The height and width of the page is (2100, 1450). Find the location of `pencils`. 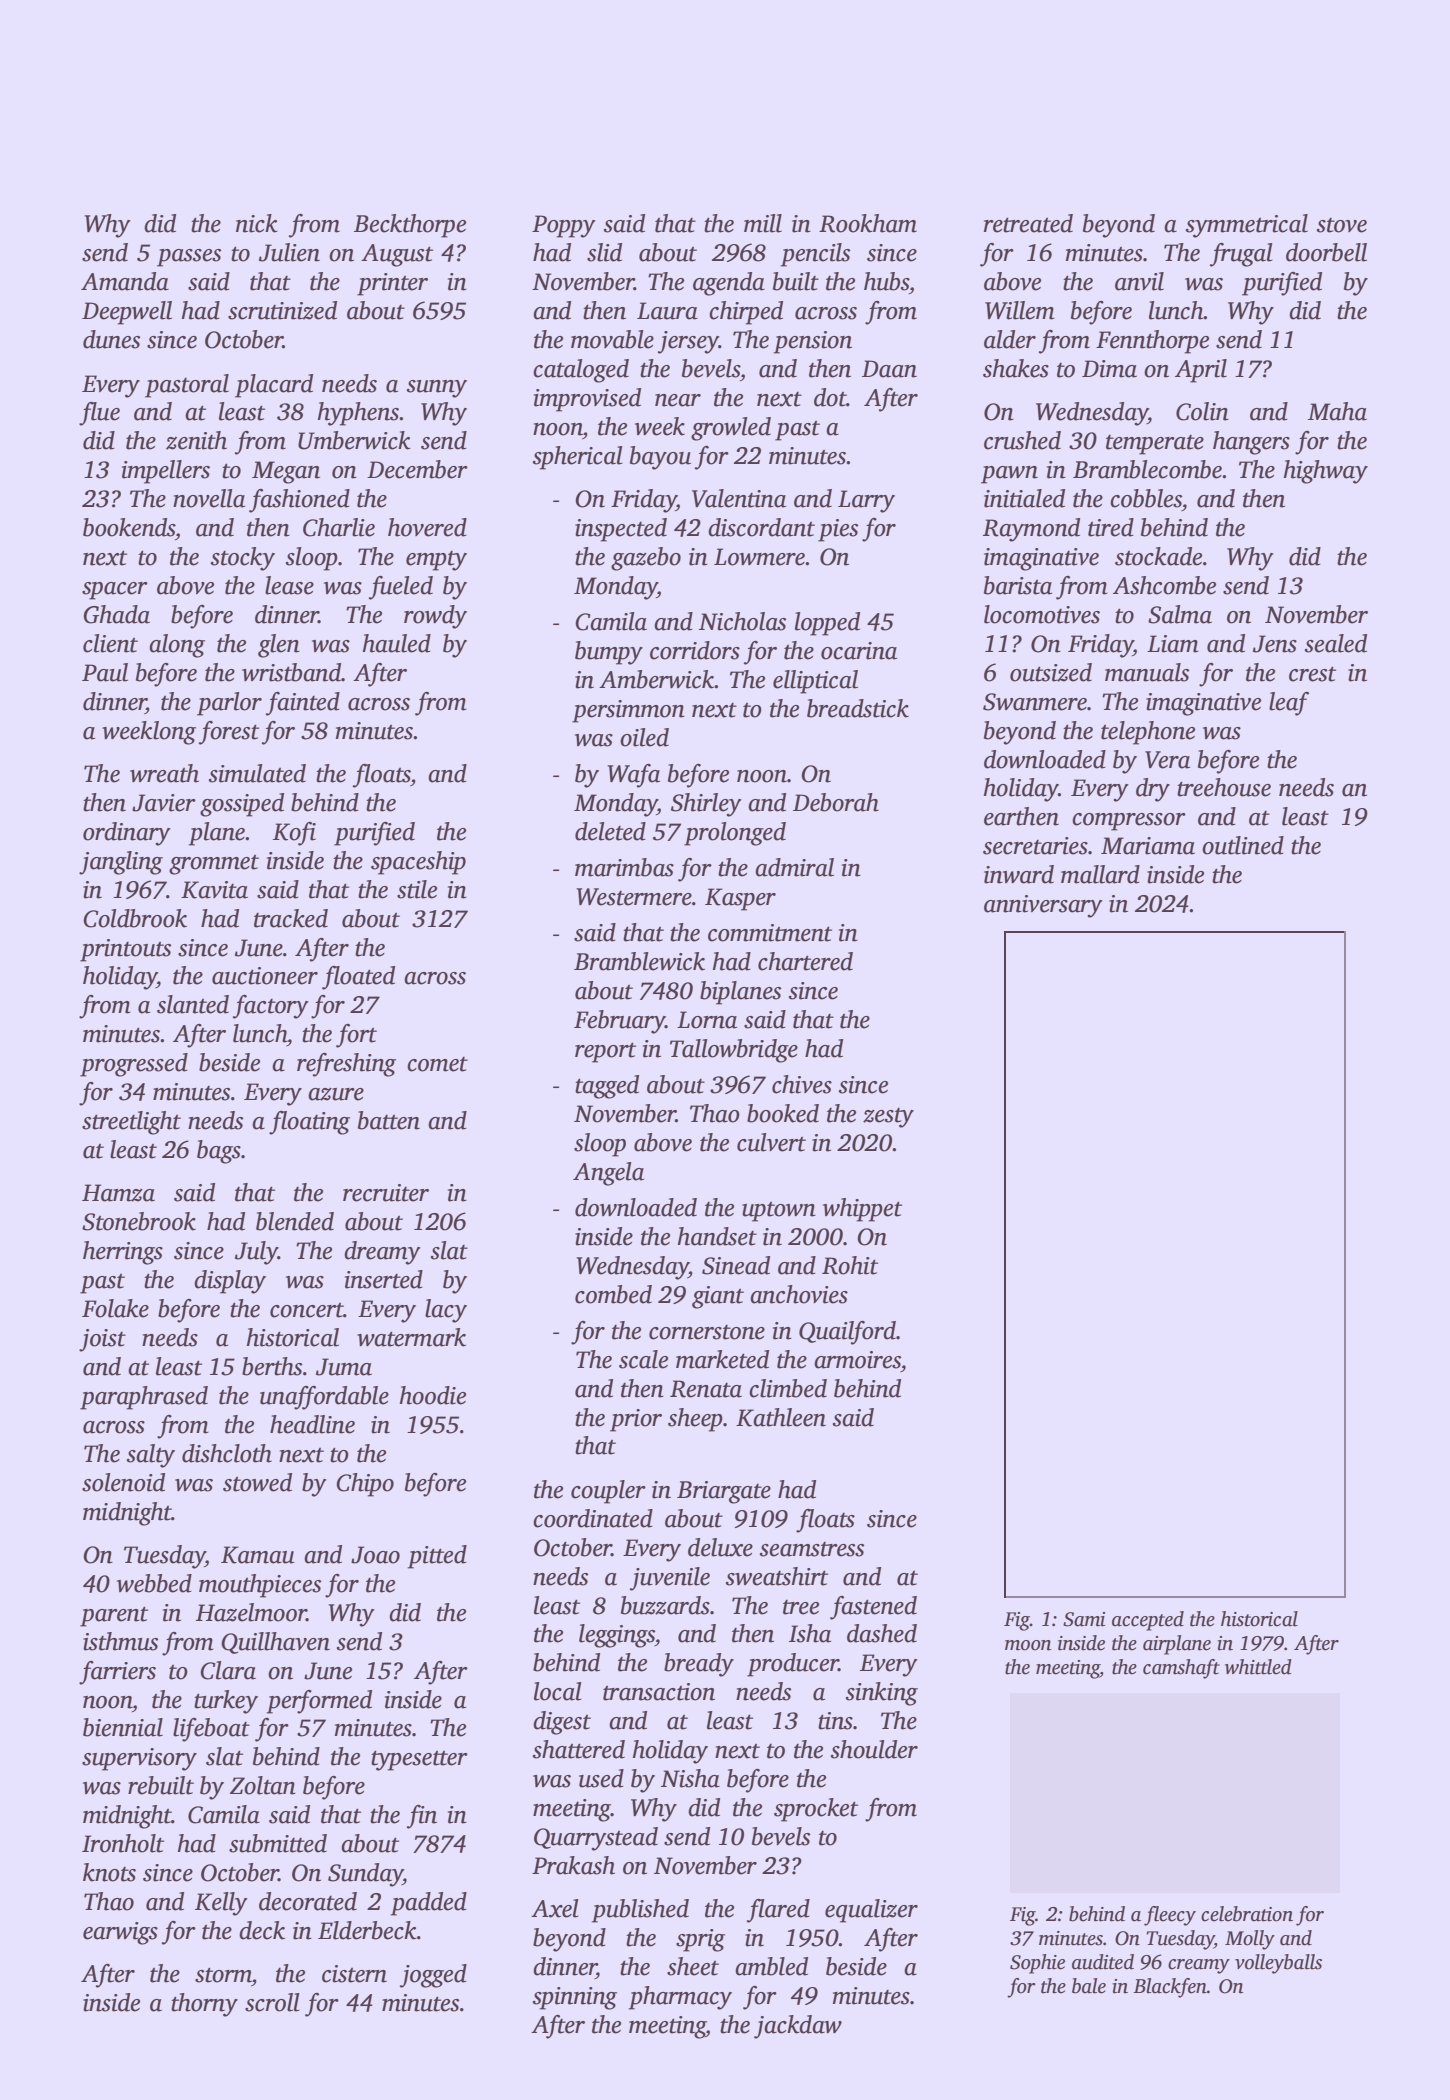

pencils is located at coordinates (815, 255).
